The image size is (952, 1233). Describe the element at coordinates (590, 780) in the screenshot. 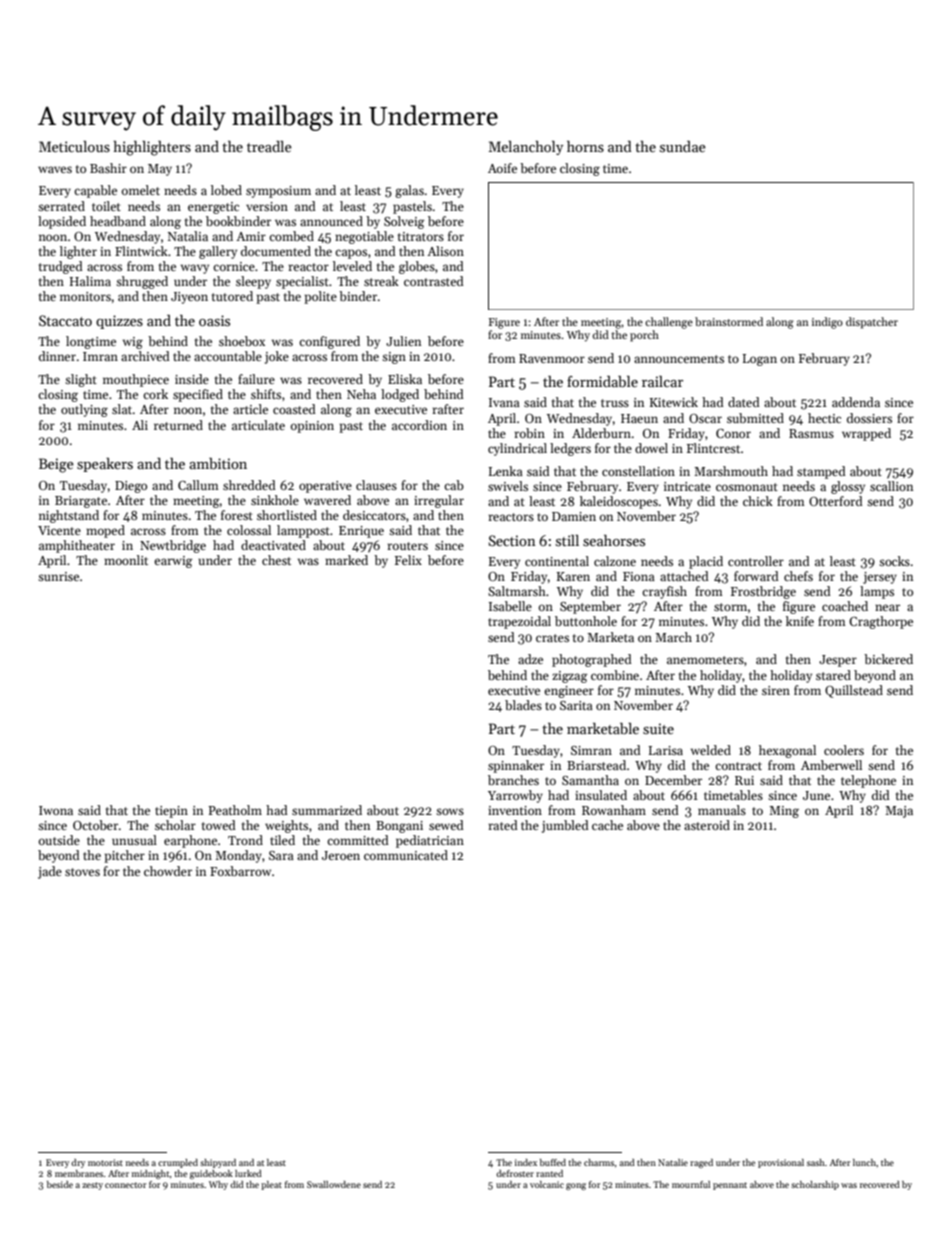

I see `Samantha` at that location.
